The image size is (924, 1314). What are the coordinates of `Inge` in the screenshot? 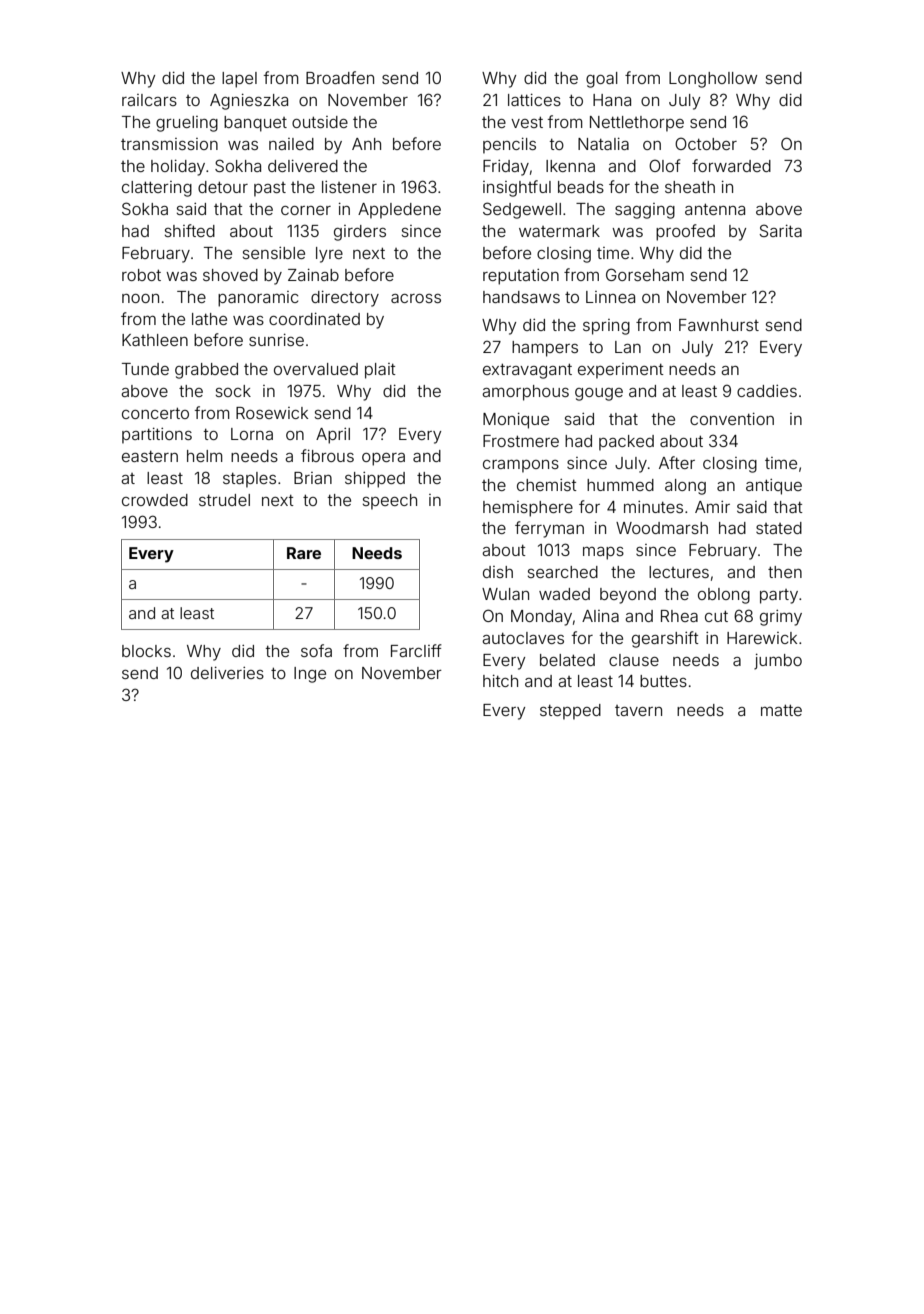 It's located at (310, 675).
